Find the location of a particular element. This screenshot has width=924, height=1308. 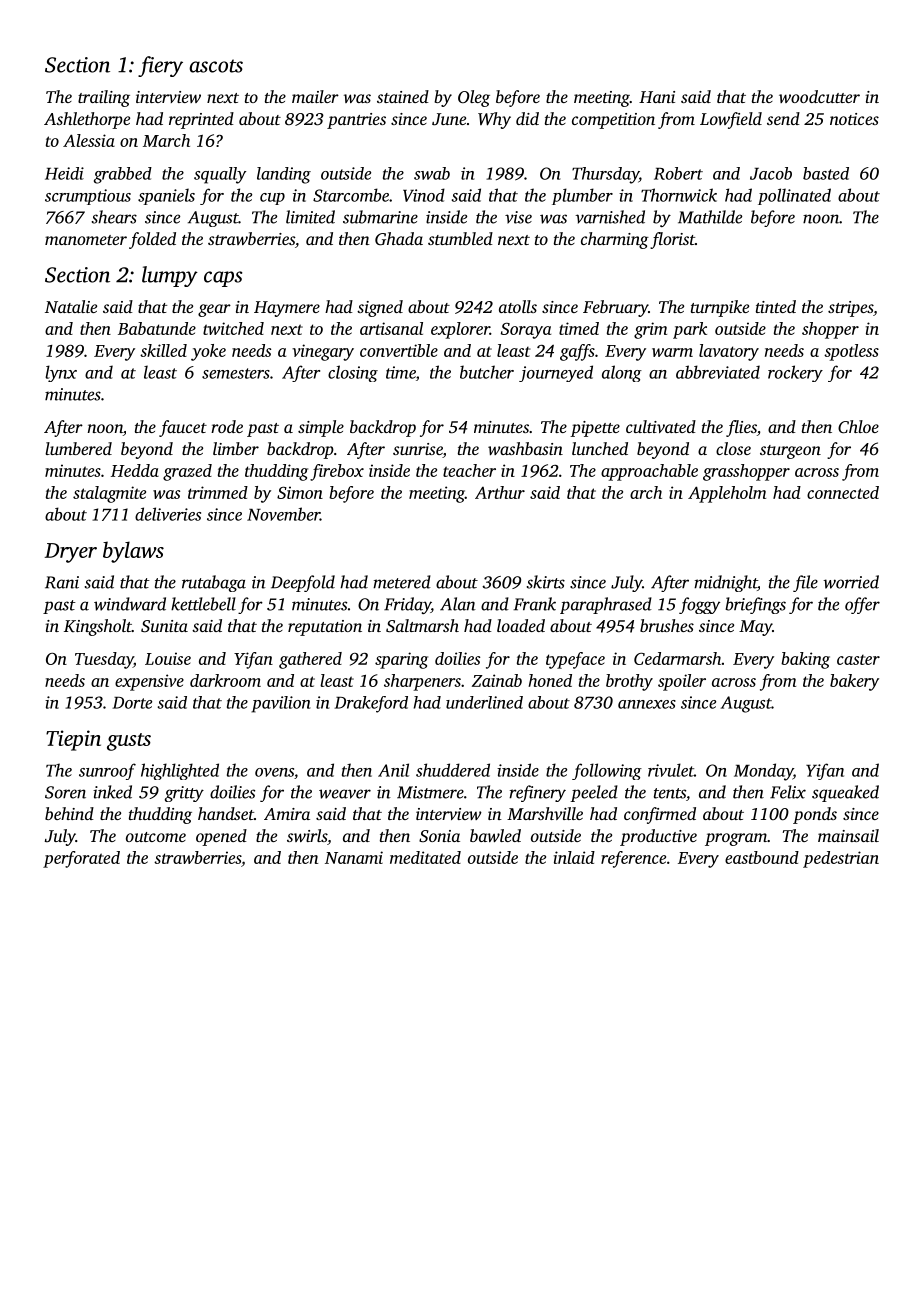

Hani is located at coordinates (657, 97).
